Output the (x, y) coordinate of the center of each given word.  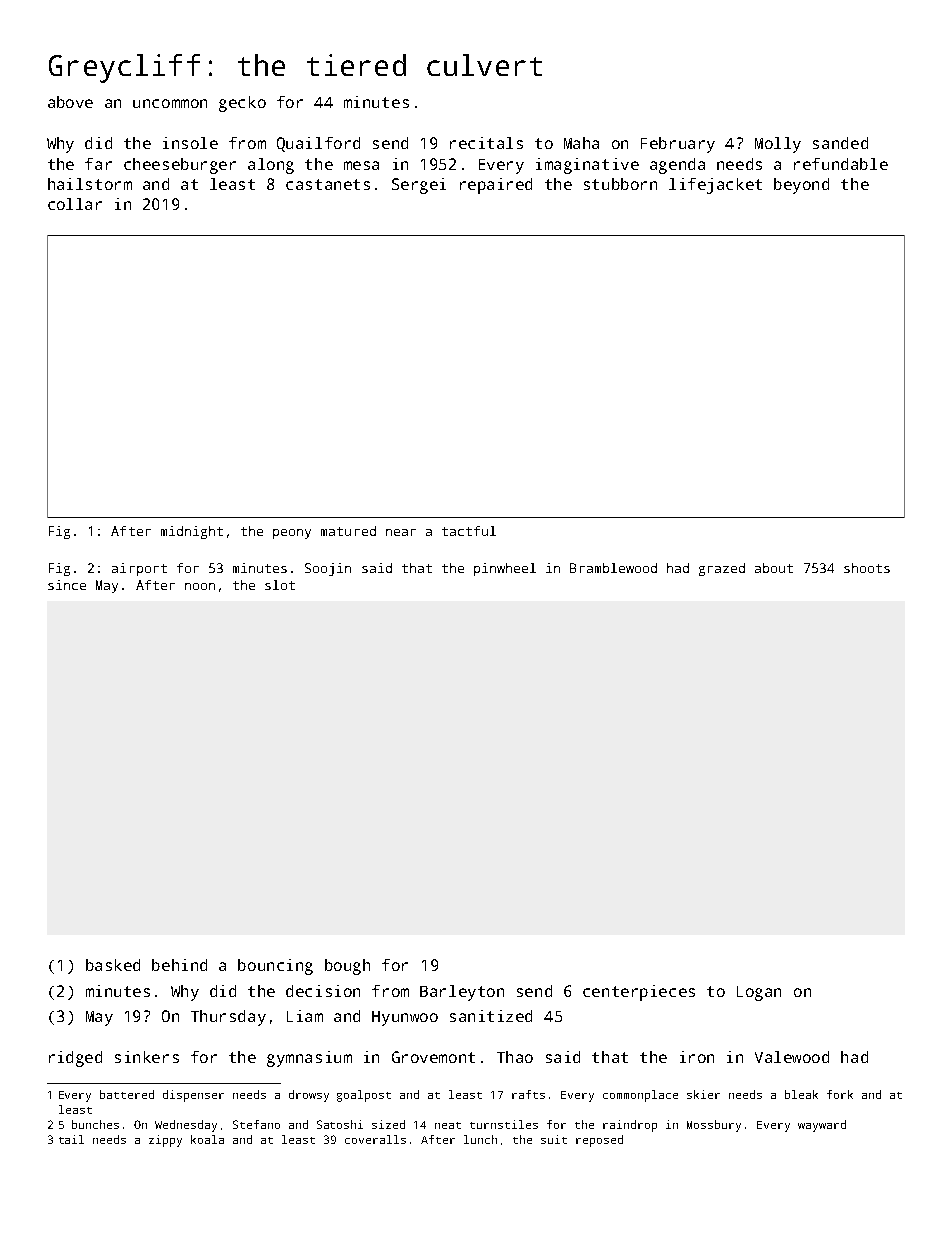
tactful (469, 531)
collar (75, 204)
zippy (165, 1141)
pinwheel (505, 569)
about (774, 568)
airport (139, 569)
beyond (801, 186)
